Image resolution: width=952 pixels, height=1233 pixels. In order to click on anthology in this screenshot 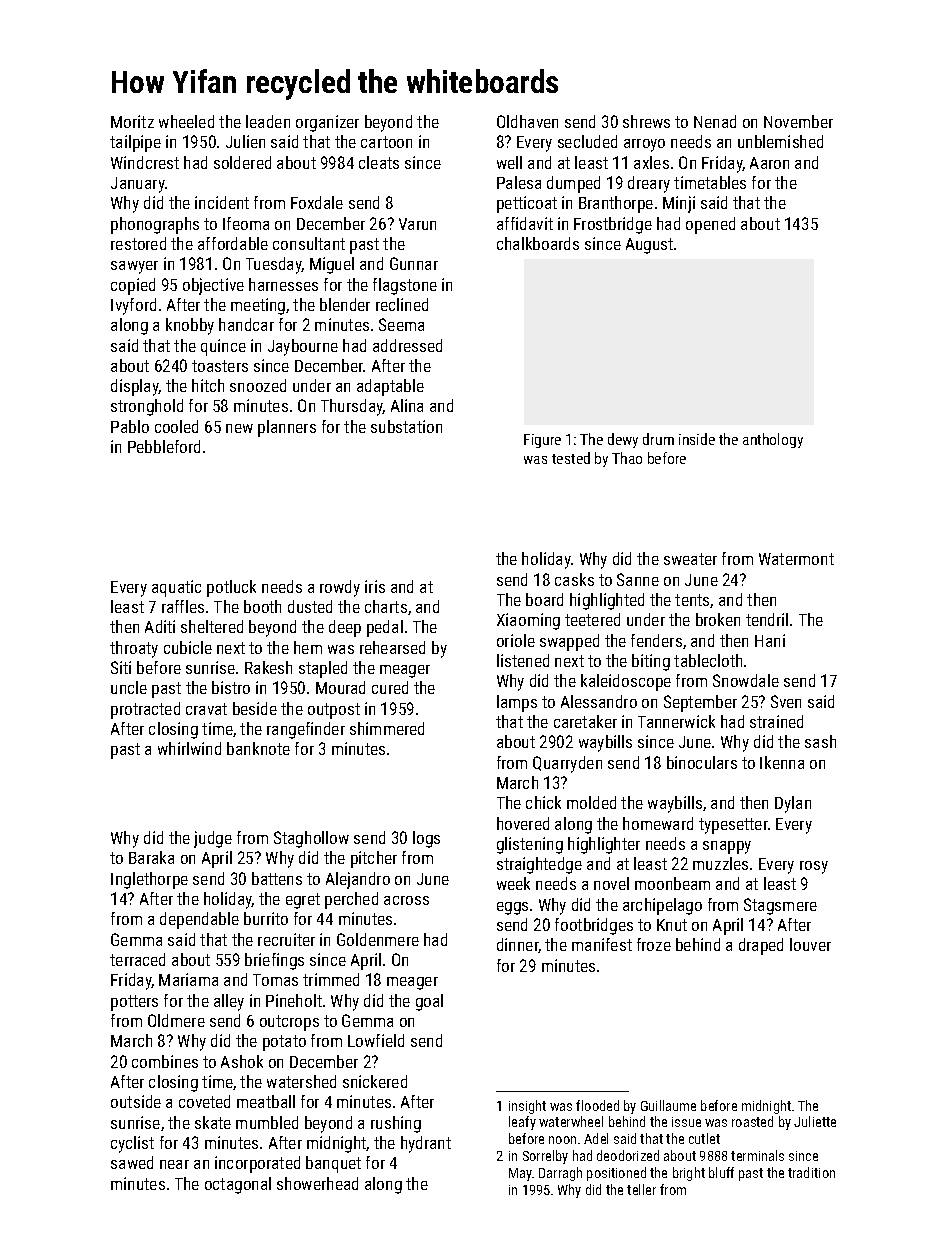, I will do `click(773, 440)`.
